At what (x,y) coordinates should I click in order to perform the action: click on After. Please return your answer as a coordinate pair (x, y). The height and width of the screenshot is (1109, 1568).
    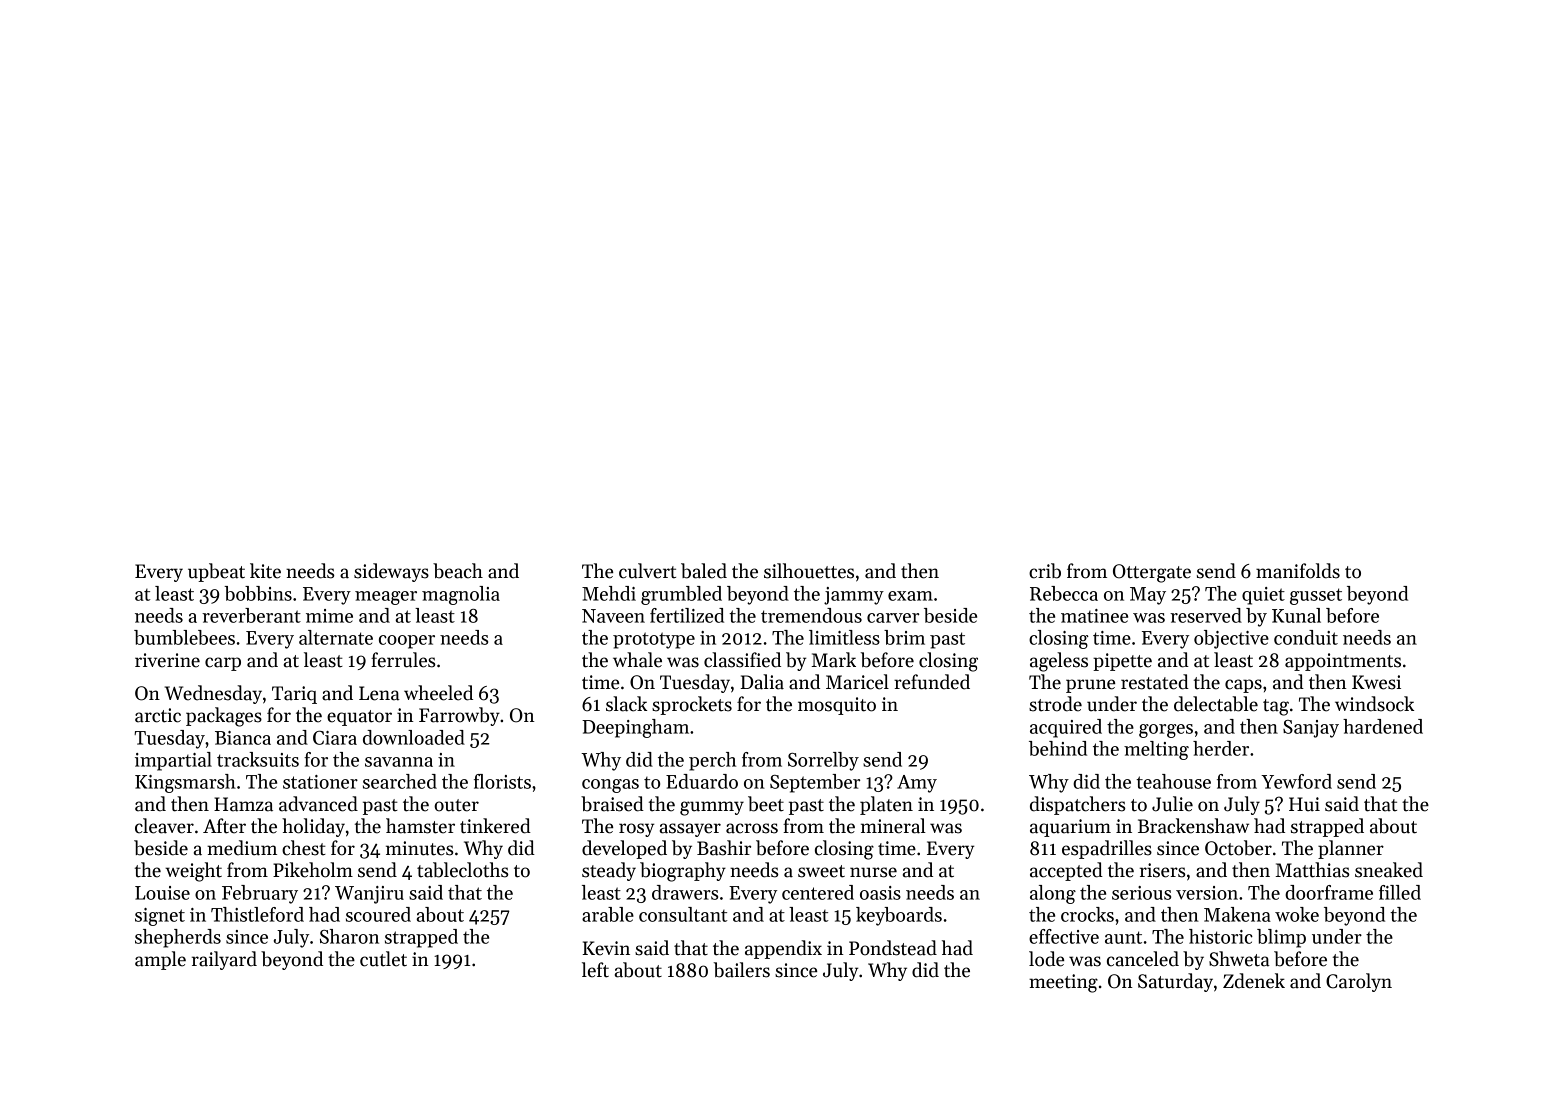
    Looking at the image, I should click on (224, 826).
